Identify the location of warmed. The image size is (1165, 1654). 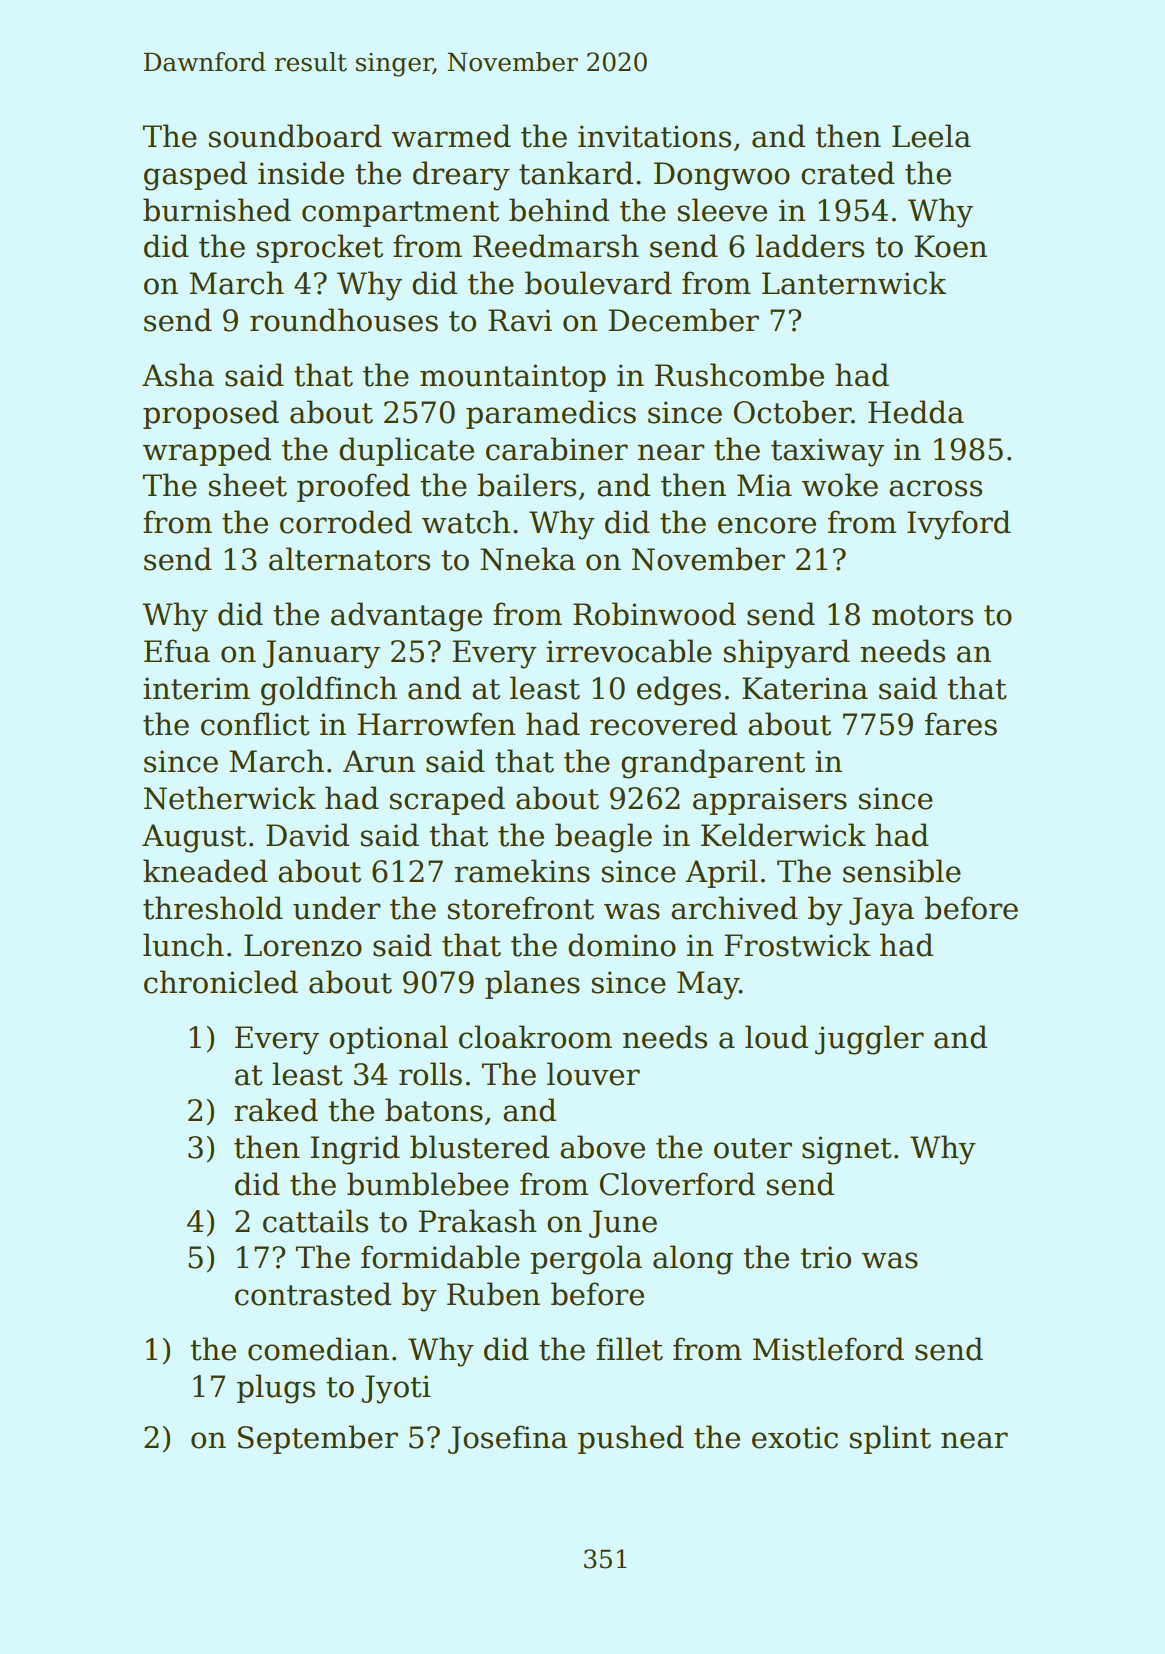
(451, 136).
